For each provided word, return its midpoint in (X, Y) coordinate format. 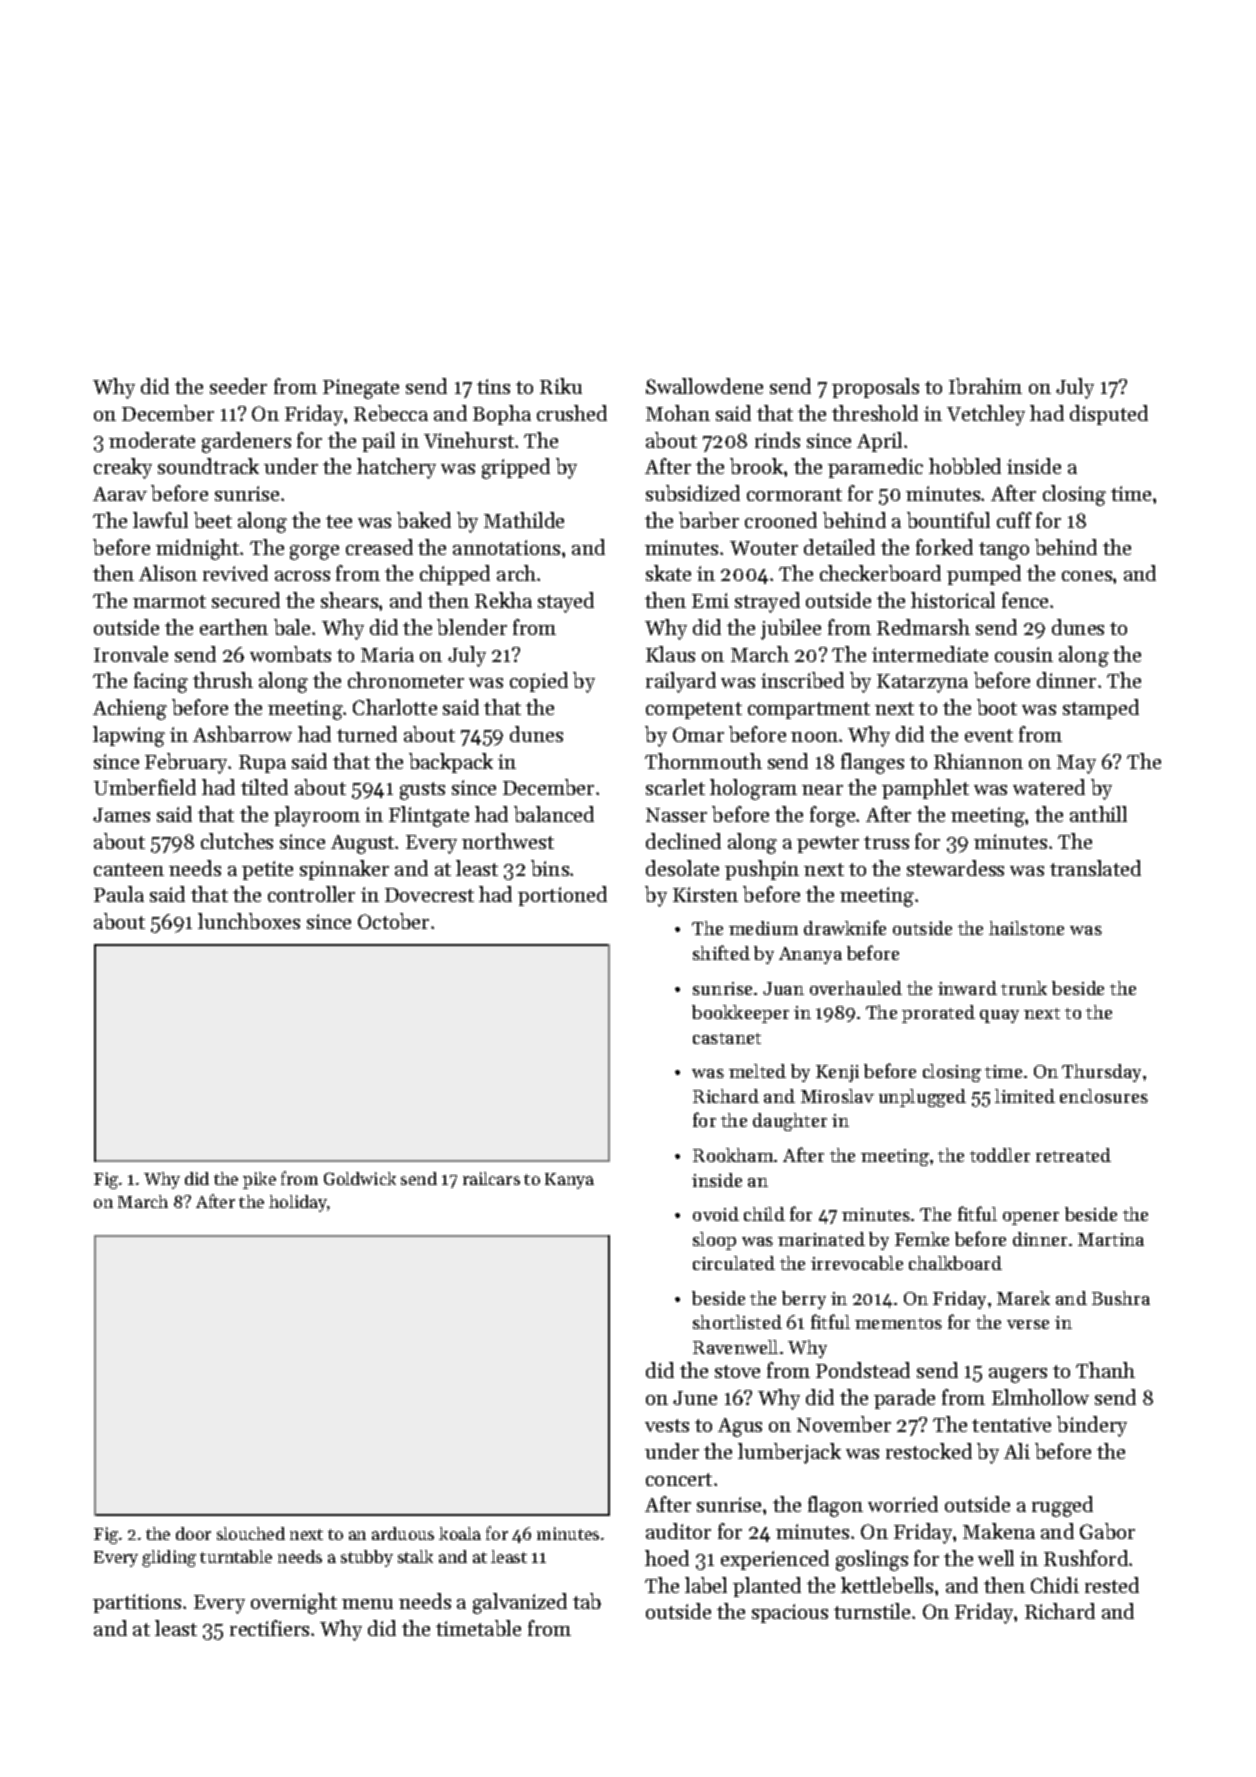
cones (1087, 576)
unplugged (922, 1098)
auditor (678, 1531)
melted (757, 1071)
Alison (168, 573)
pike (259, 1180)
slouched (251, 1533)
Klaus (670, 654)
